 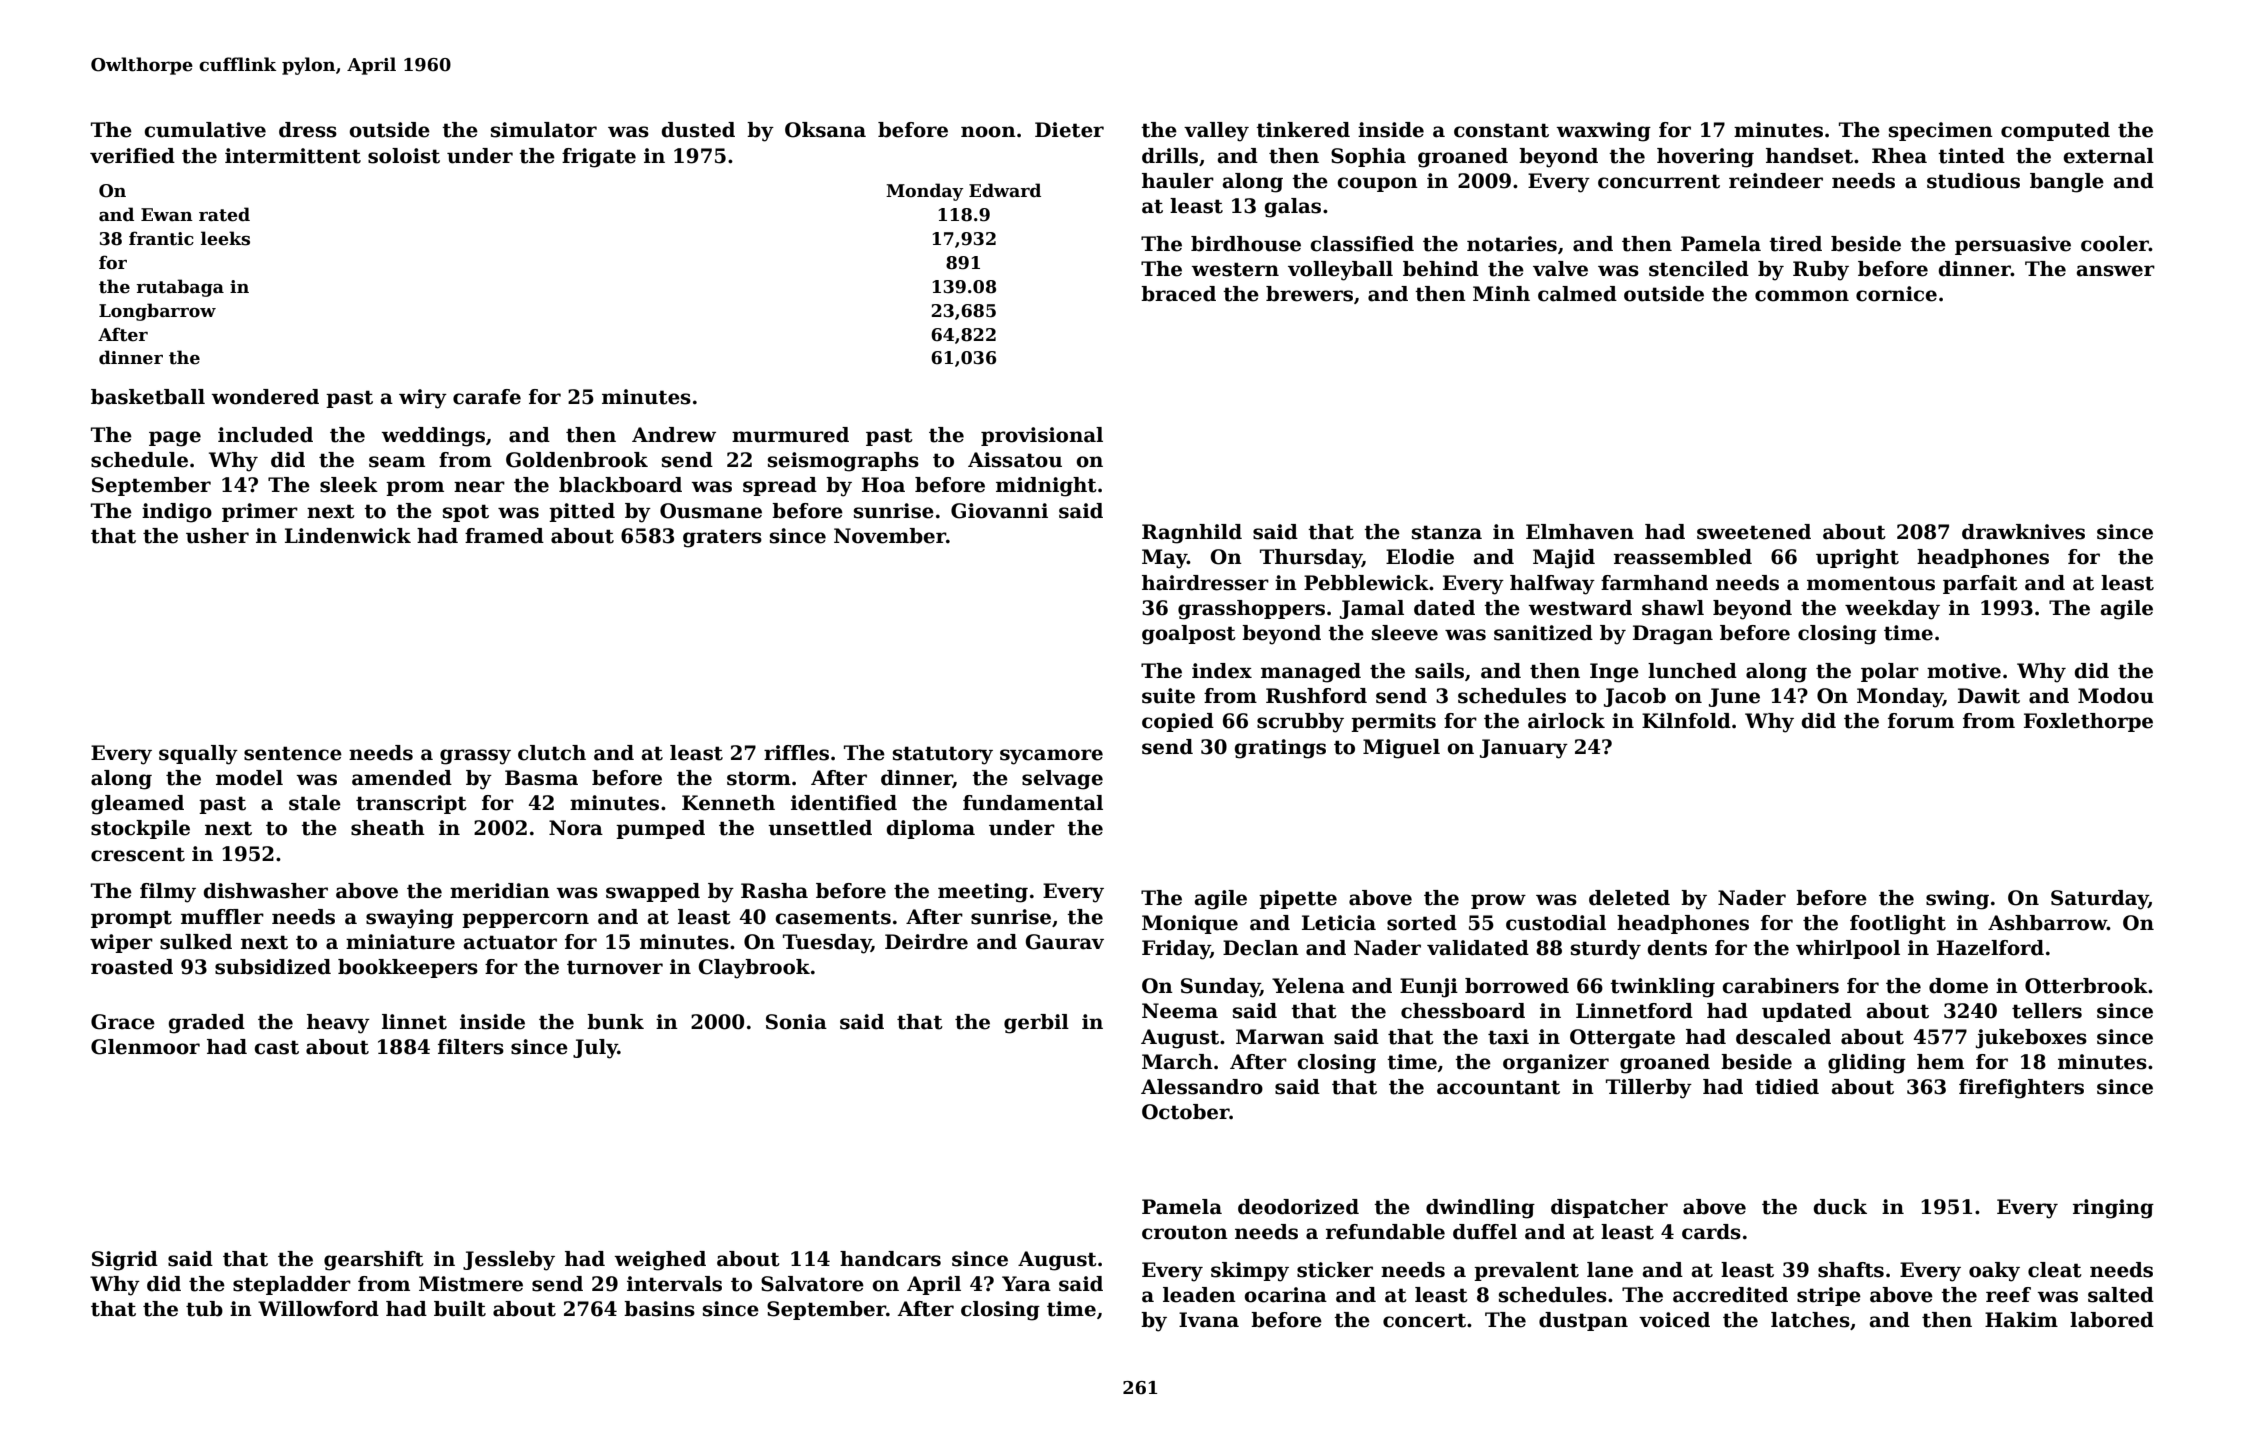 I want to click on cumulative, so click(x=205, y=130).
